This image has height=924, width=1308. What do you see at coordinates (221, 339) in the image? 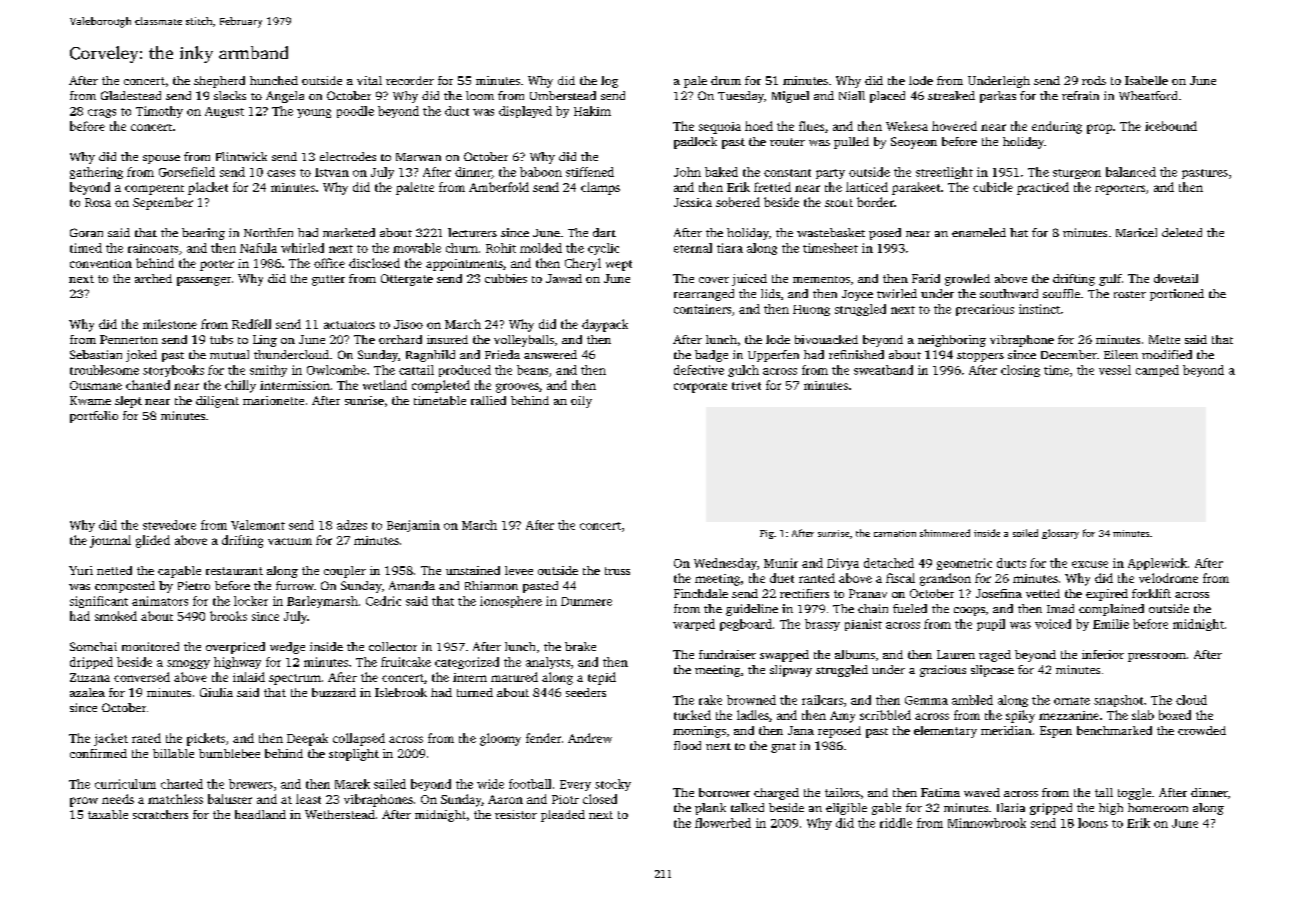
I see `tubs` at bounding box center [221, 339].
